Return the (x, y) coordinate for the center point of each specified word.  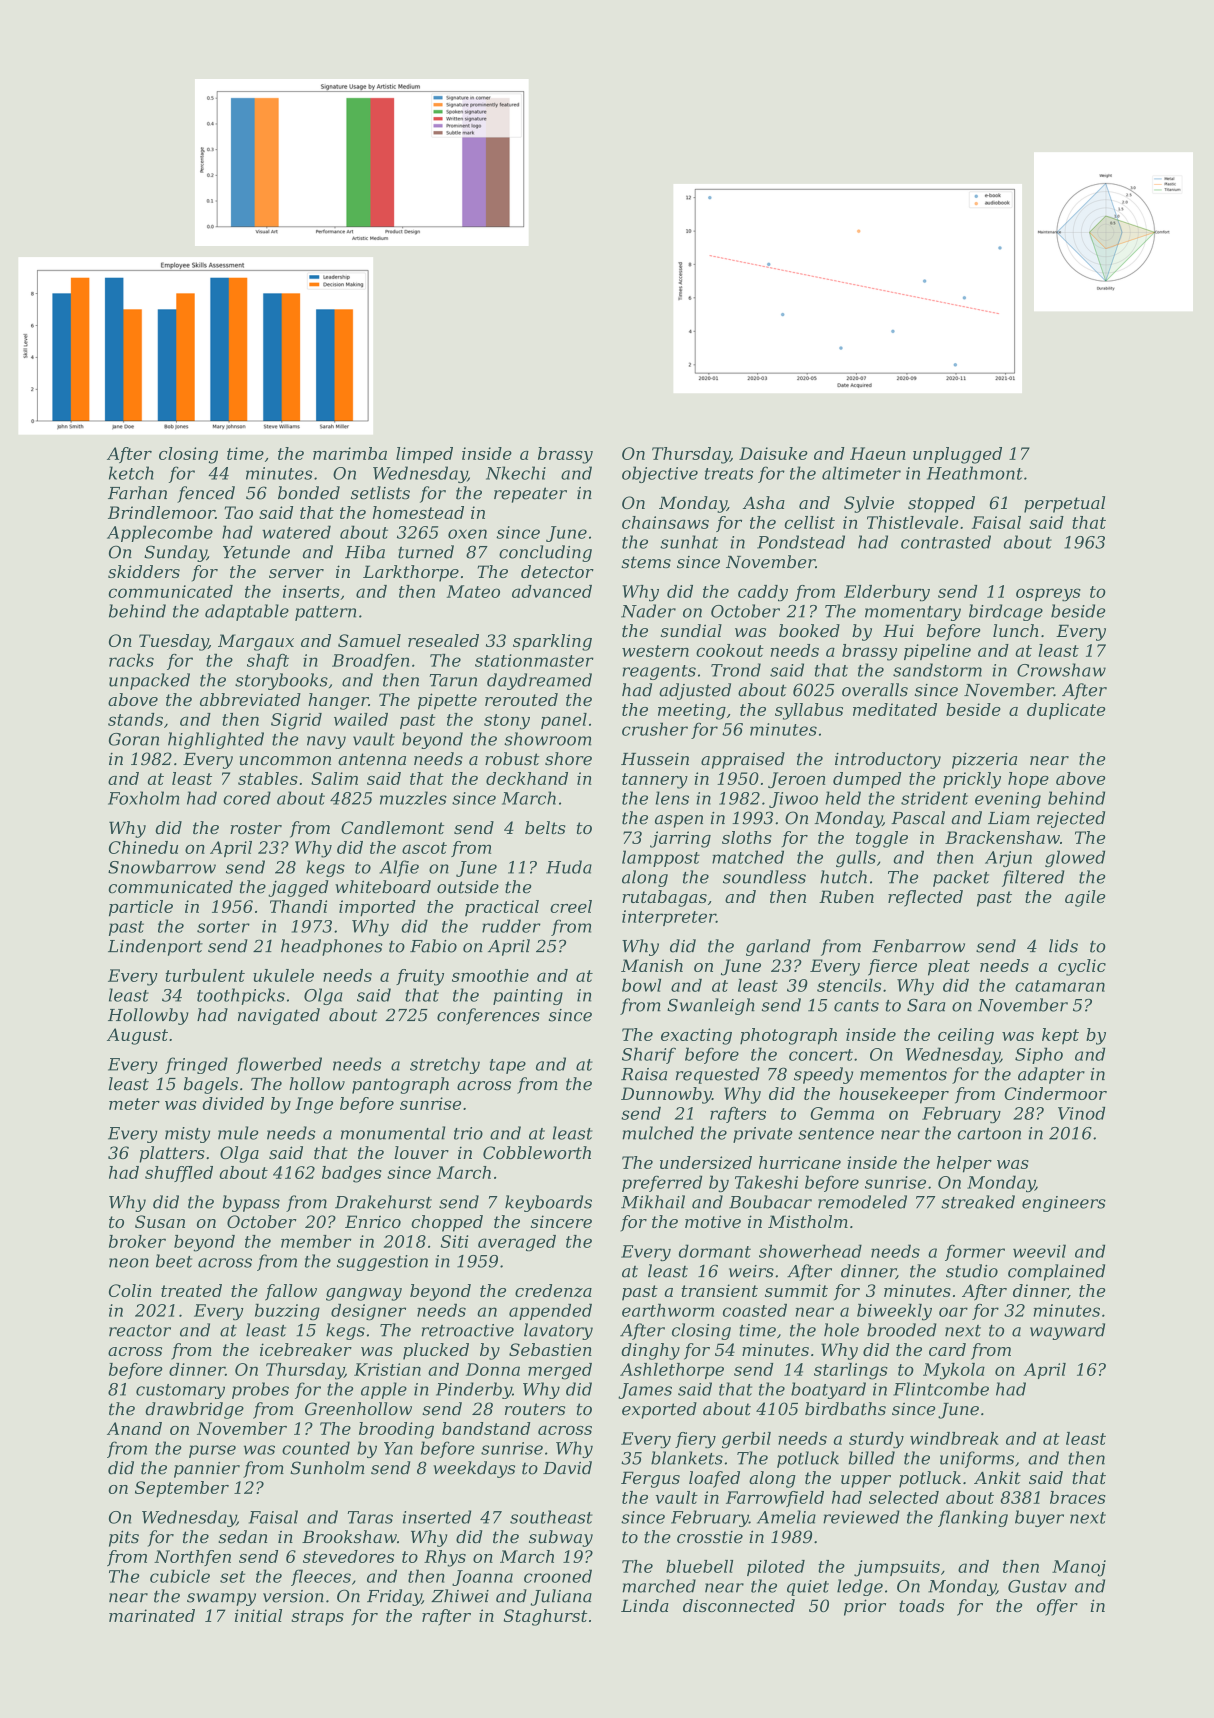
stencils (849, 985)
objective (660, 474)
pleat (949, 967)
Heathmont (975, 473)
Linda (645, 1605)
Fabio (433, 946)
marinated (152, 1615)
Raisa (644, 1074)
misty (187, 1135)
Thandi (298, 906)
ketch (131, 473)
